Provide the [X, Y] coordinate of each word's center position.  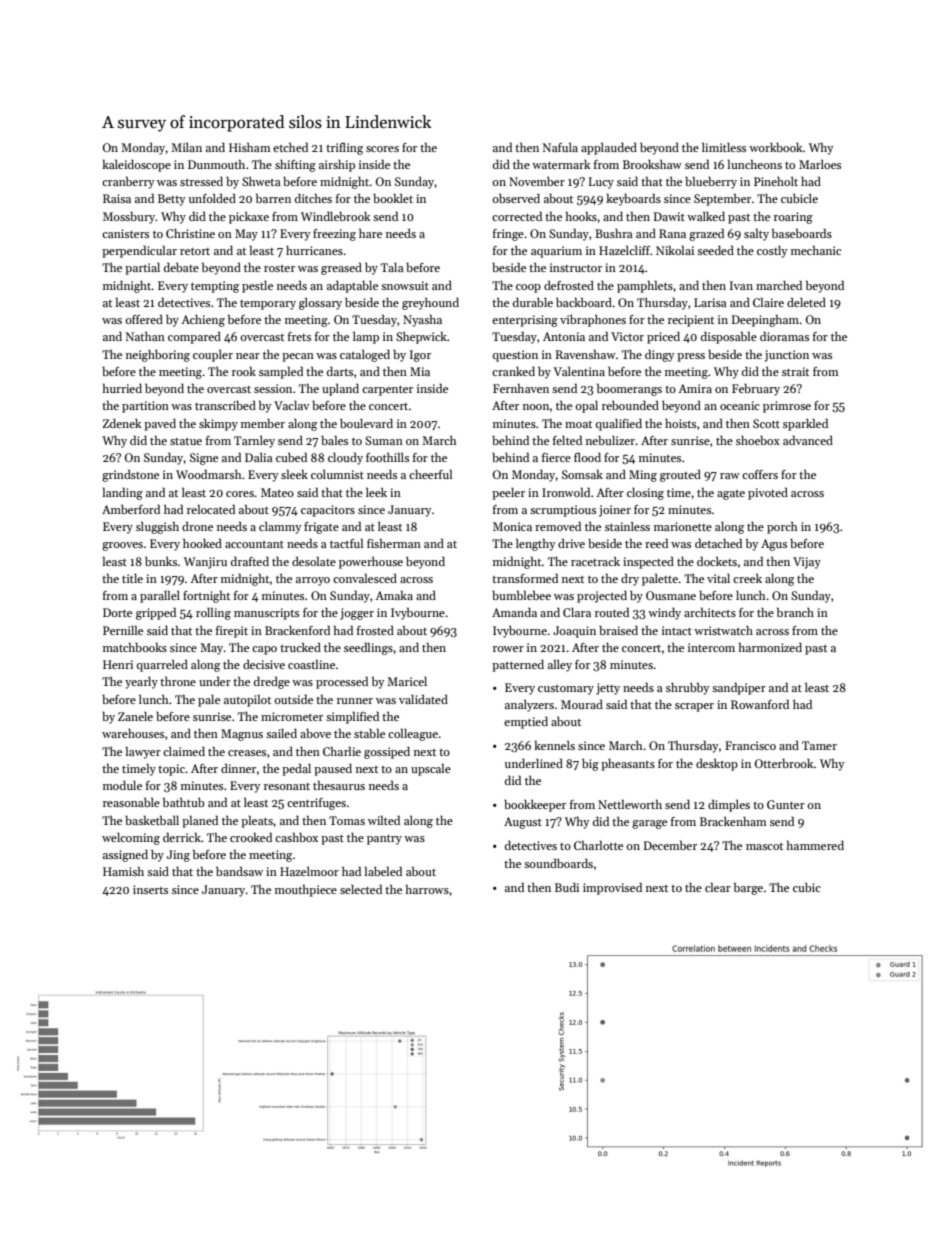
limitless [724, 147]
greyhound [430, 303]
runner [355, 701]
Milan [186, 147]
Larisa [710, 302]
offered [144, 319]
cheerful [430, 474]
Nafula [560, 147]
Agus [774, 545]
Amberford [131, 509]
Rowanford [760, 704]
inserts [150, 889]
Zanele [135, 716]
